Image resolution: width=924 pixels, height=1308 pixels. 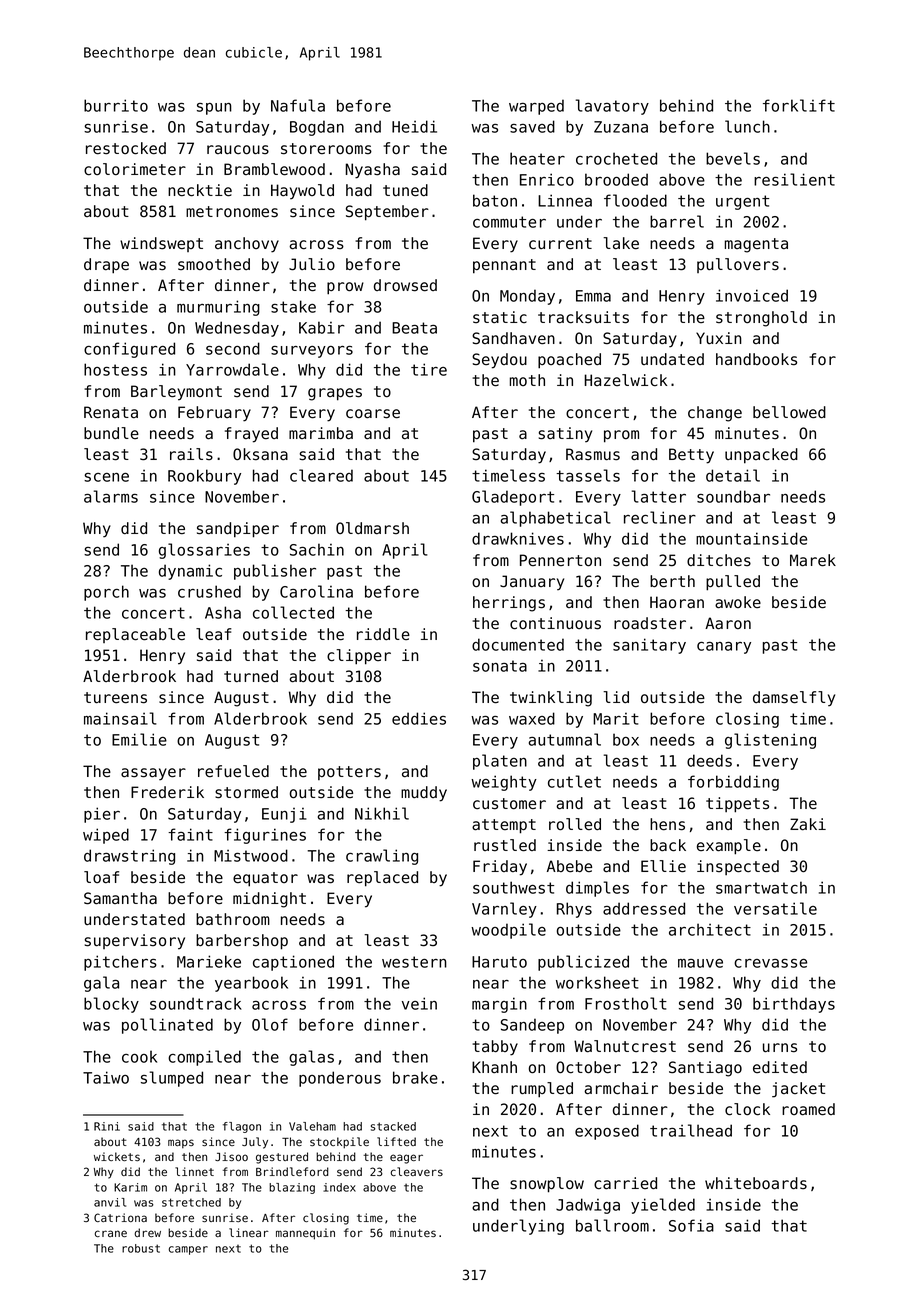 I want to click on herrings, so click(x=509, y=604).
